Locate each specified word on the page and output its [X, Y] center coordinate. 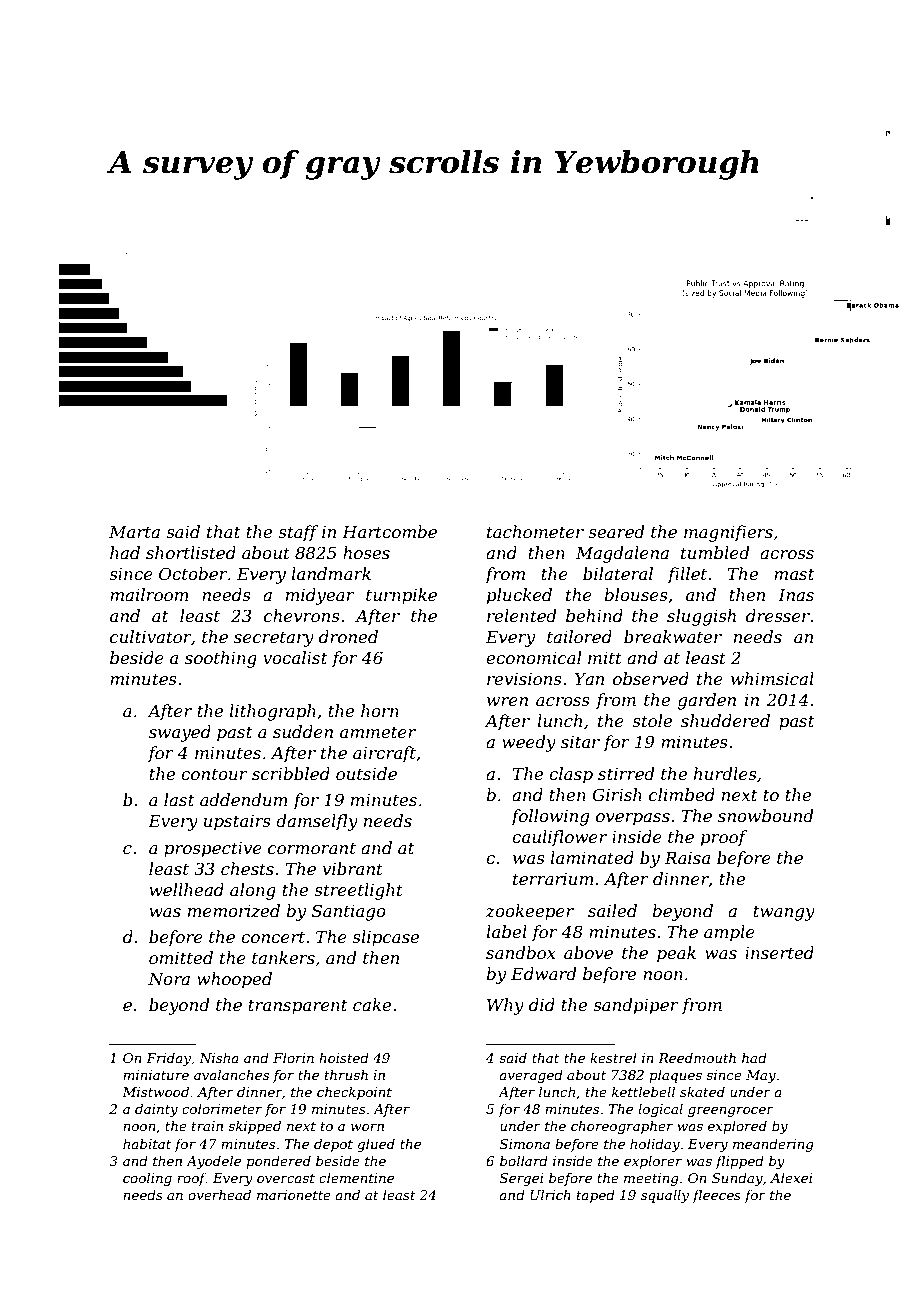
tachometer [535, 531]
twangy [784, 913]
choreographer [622, 1127]
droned [348, 636]
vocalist [295, 657]
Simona [525, 1144]
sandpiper [636, 1006]
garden [707, 701]
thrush [346, 1074]
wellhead [187, 889]
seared [616, 531]
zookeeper [530, 912]
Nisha [219, 1057]
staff [298, 533]
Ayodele [213, 1162]
